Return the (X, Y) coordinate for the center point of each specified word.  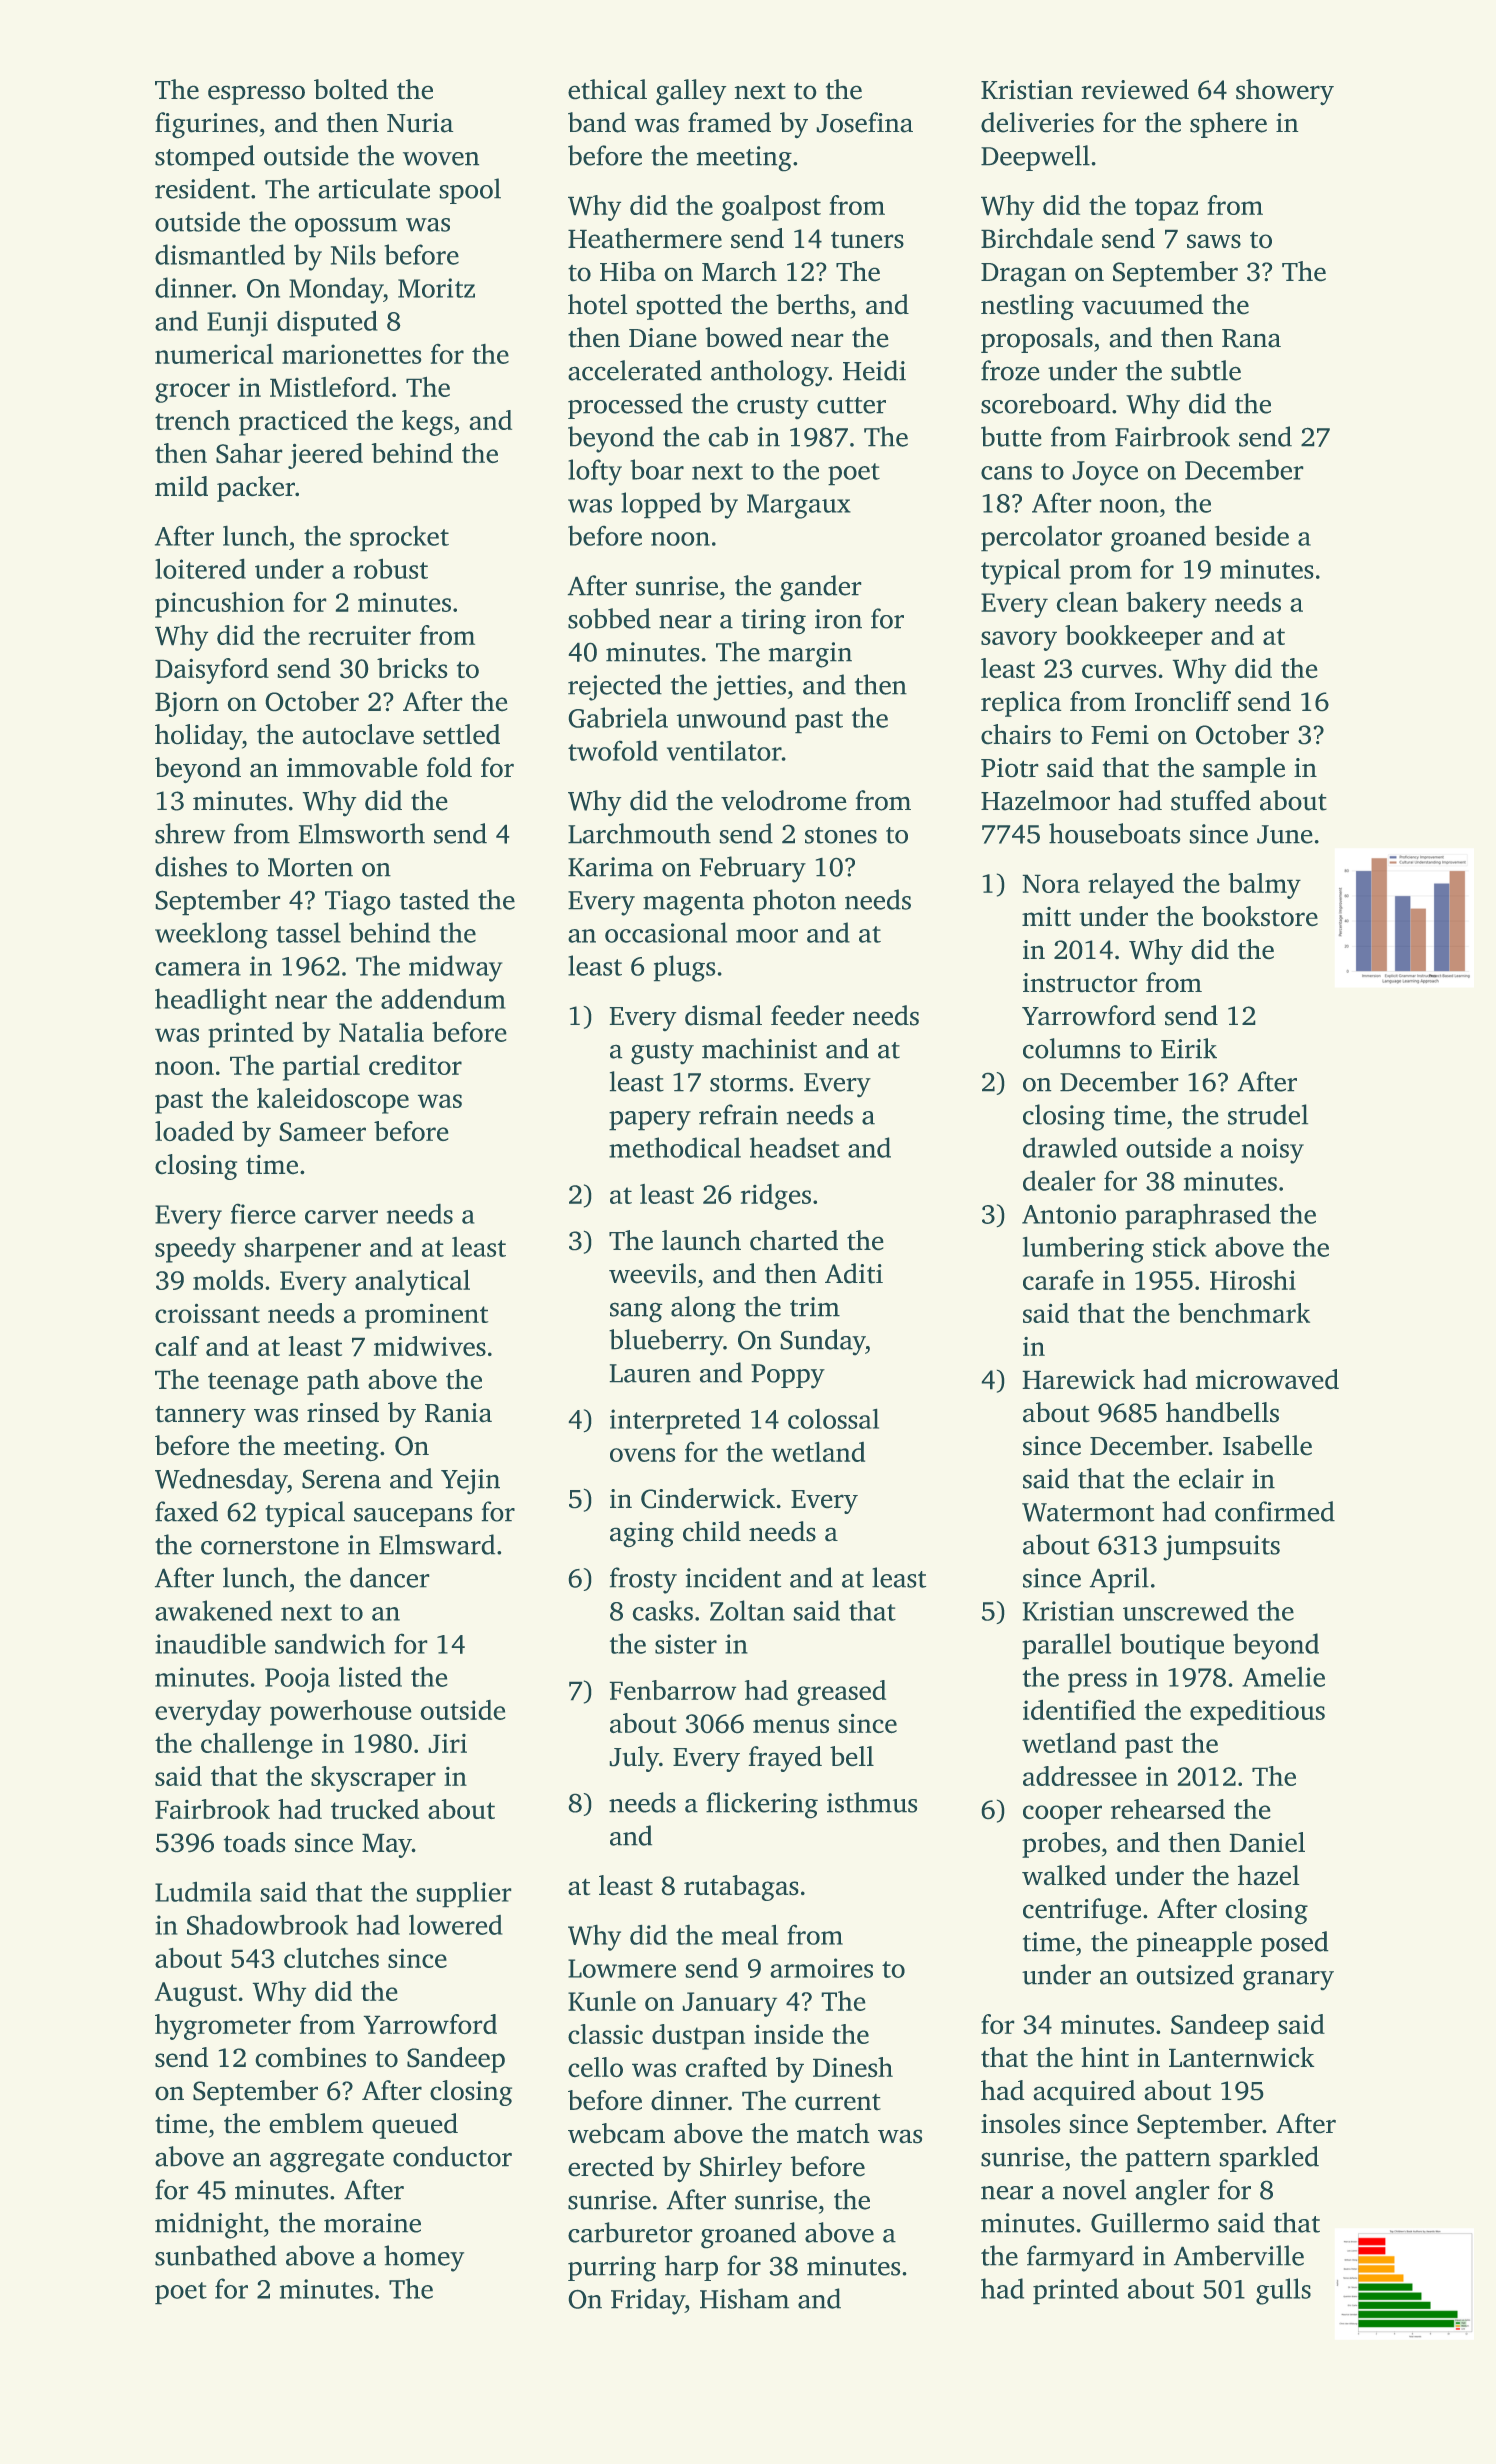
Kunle (602, 2001)
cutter (851, 405)
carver (341, 1217)
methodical (675, 1147)
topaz (1166, 209)
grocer (192, 393)
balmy (1264, 886)
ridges (776, 1197)
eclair (1211, 1478)
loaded (194, 1131)
